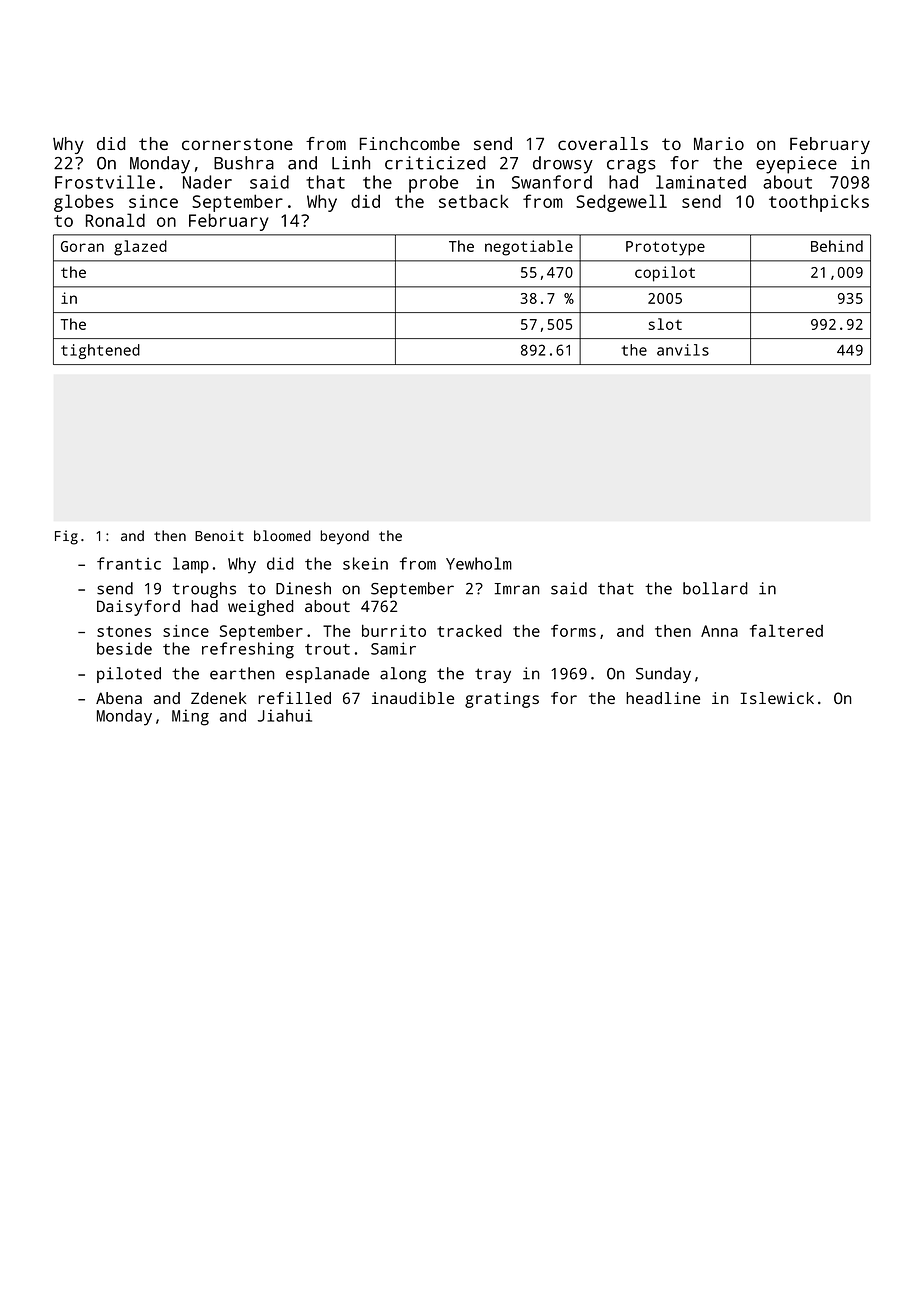  What do you see at coordinates (138, 608) in the document?
I see `Daisyford` at bounding box center [138, 608].
